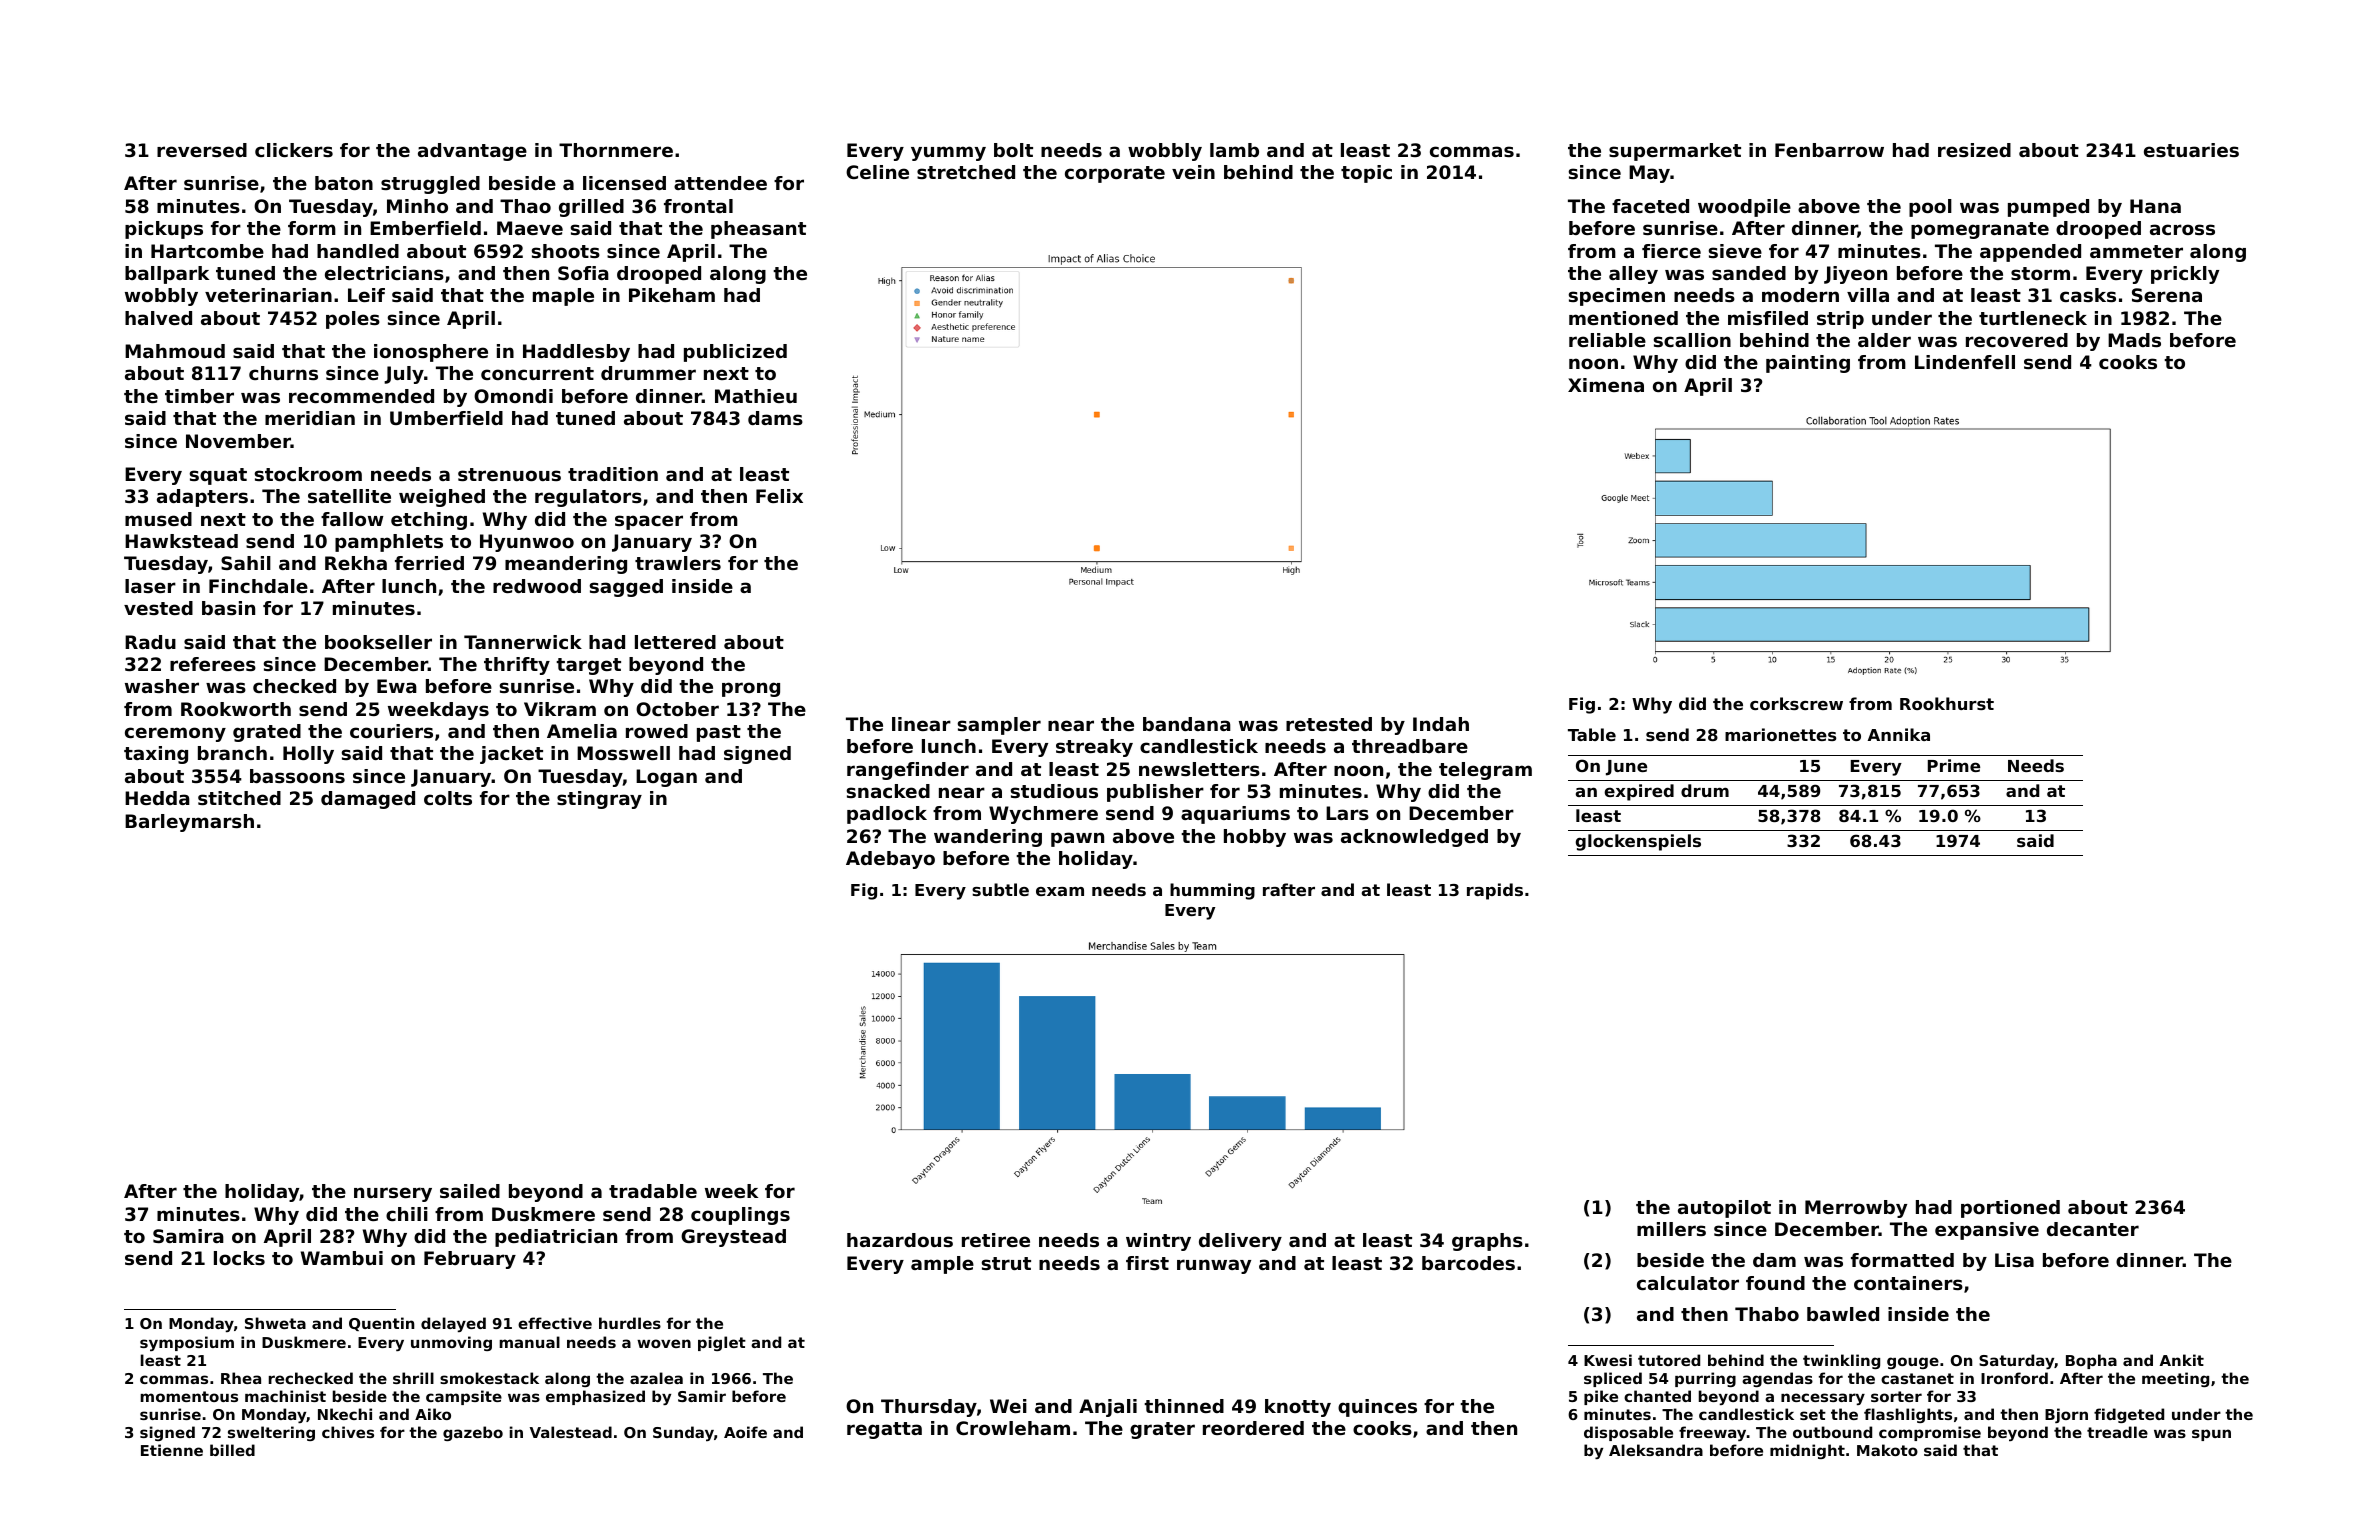 The height and width of the page is (1540, 2380). Describe the element at coordinates (175, 351) in the page. I see `Mahmoud` at that location.
